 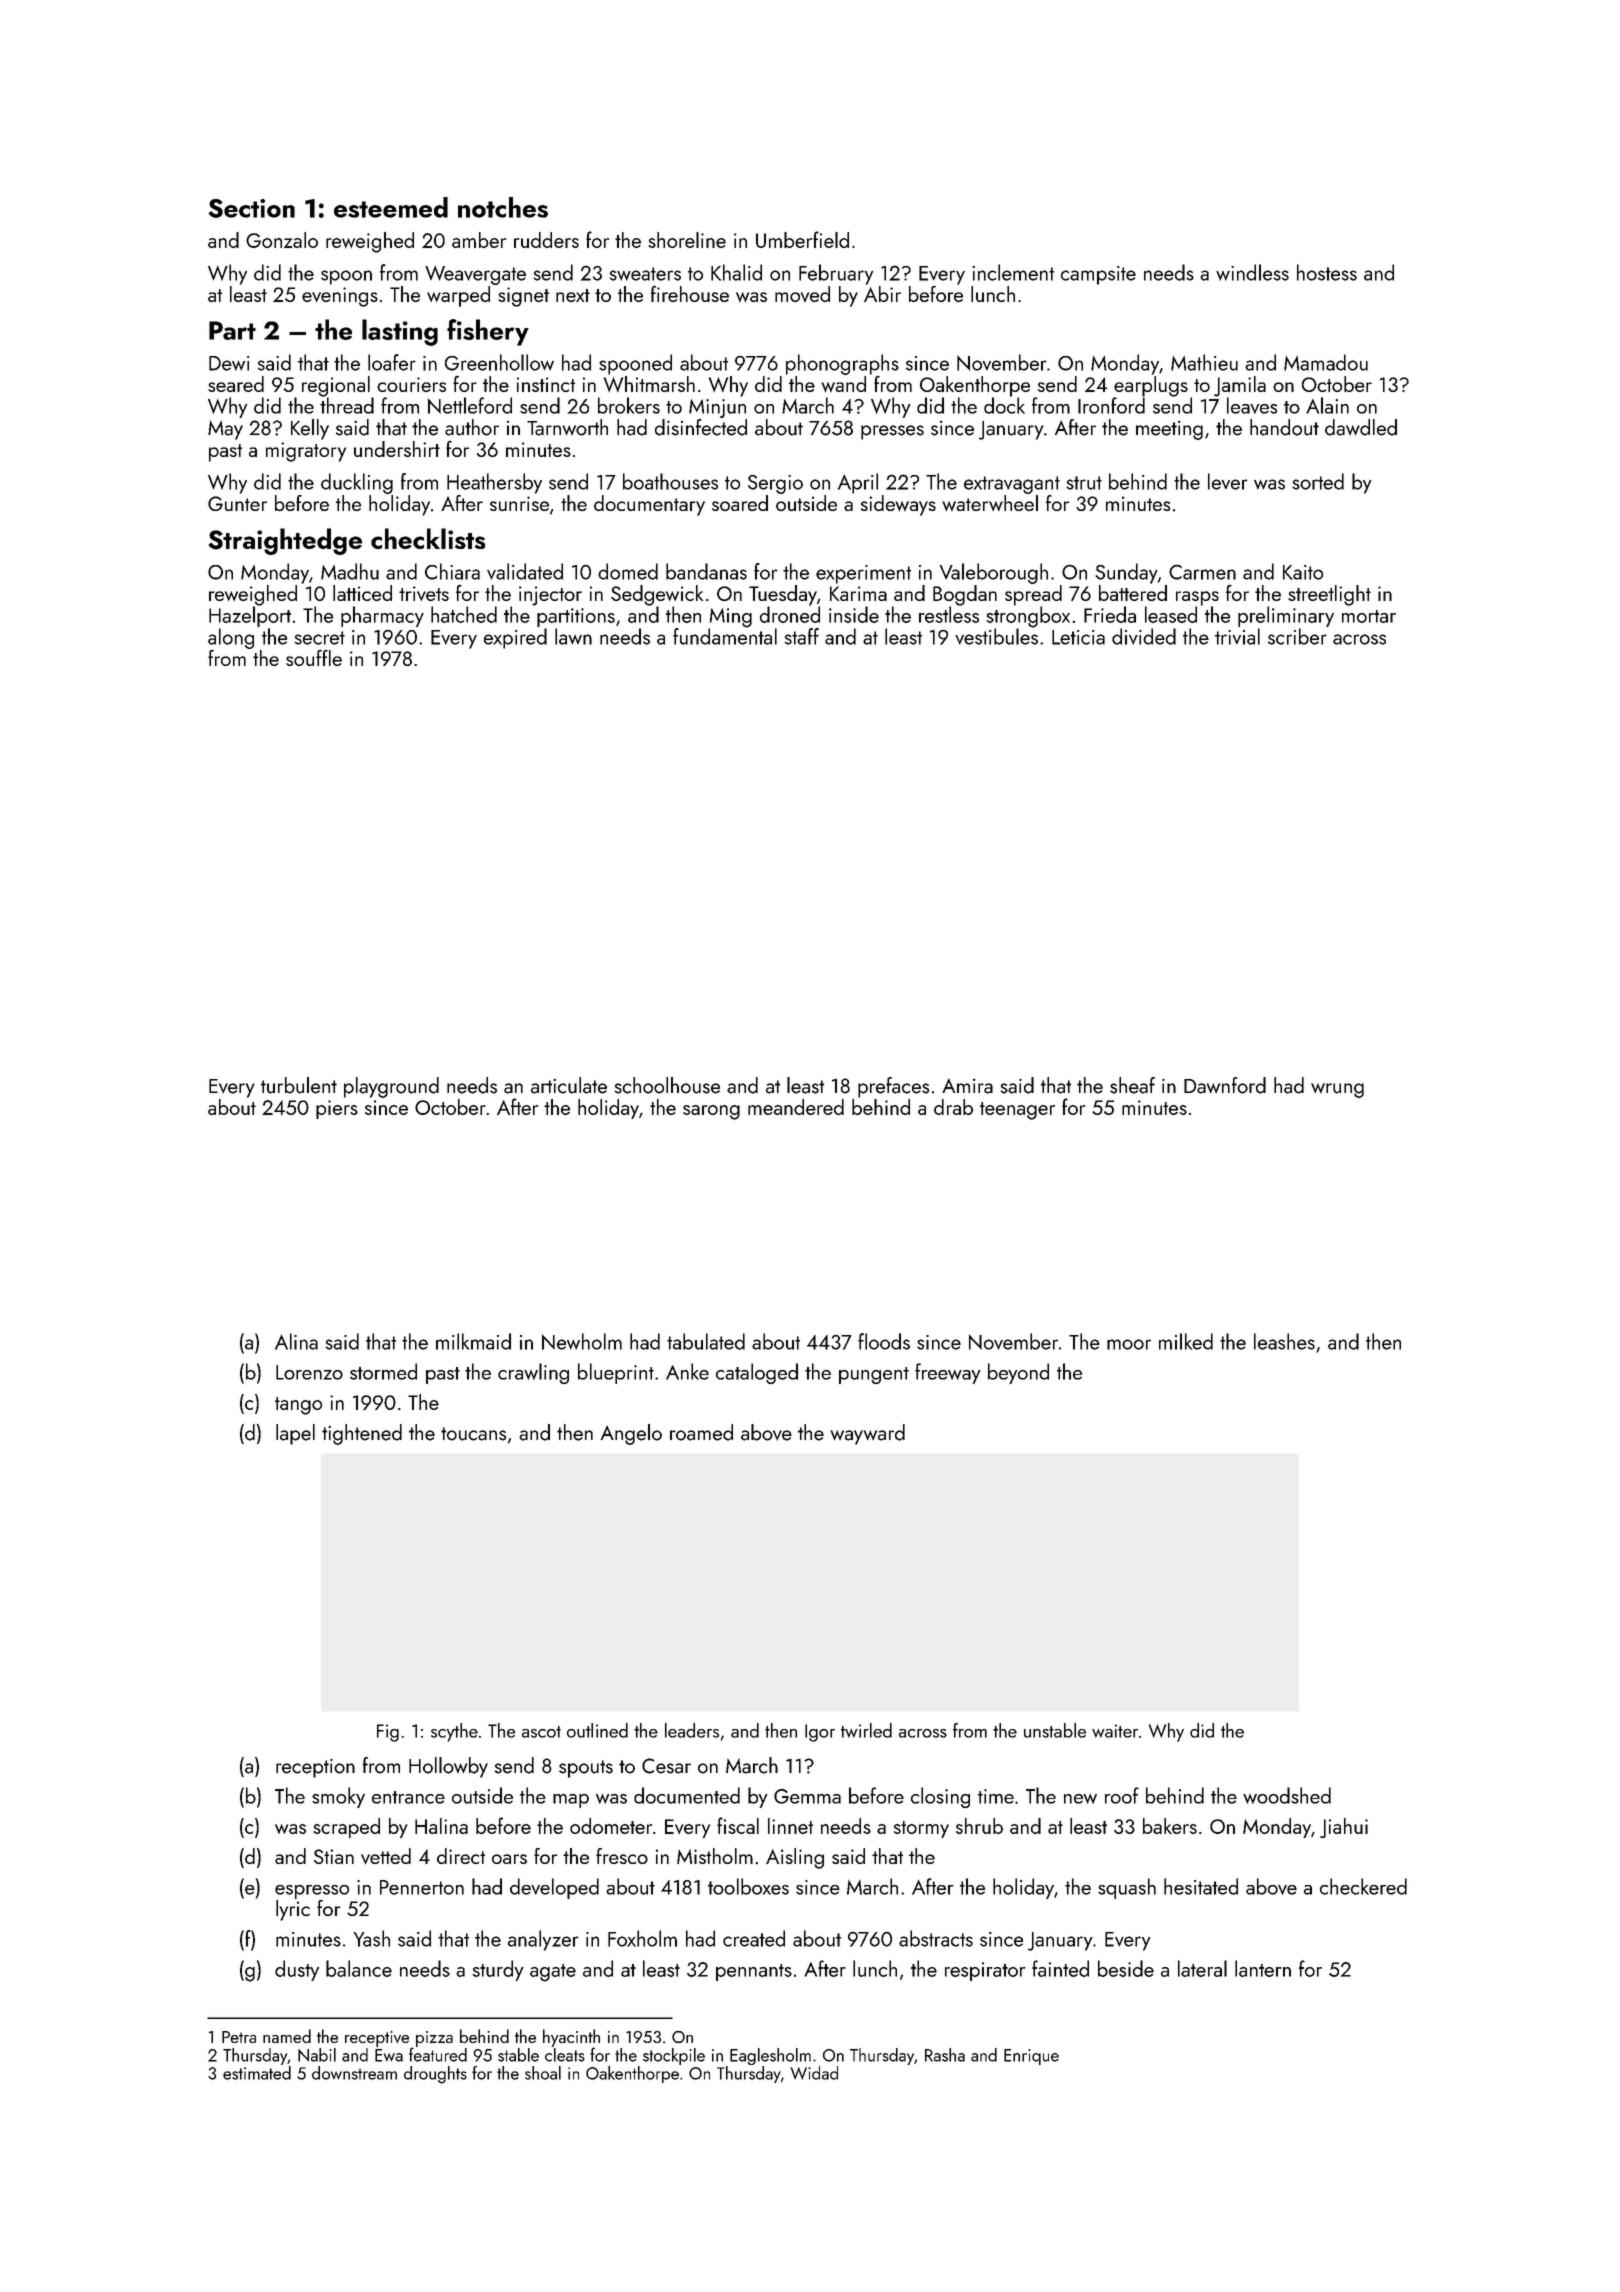 What do you see at coordinates (884, 1341) in the document?
I see `floods` at bounding box center [884, 1341].
